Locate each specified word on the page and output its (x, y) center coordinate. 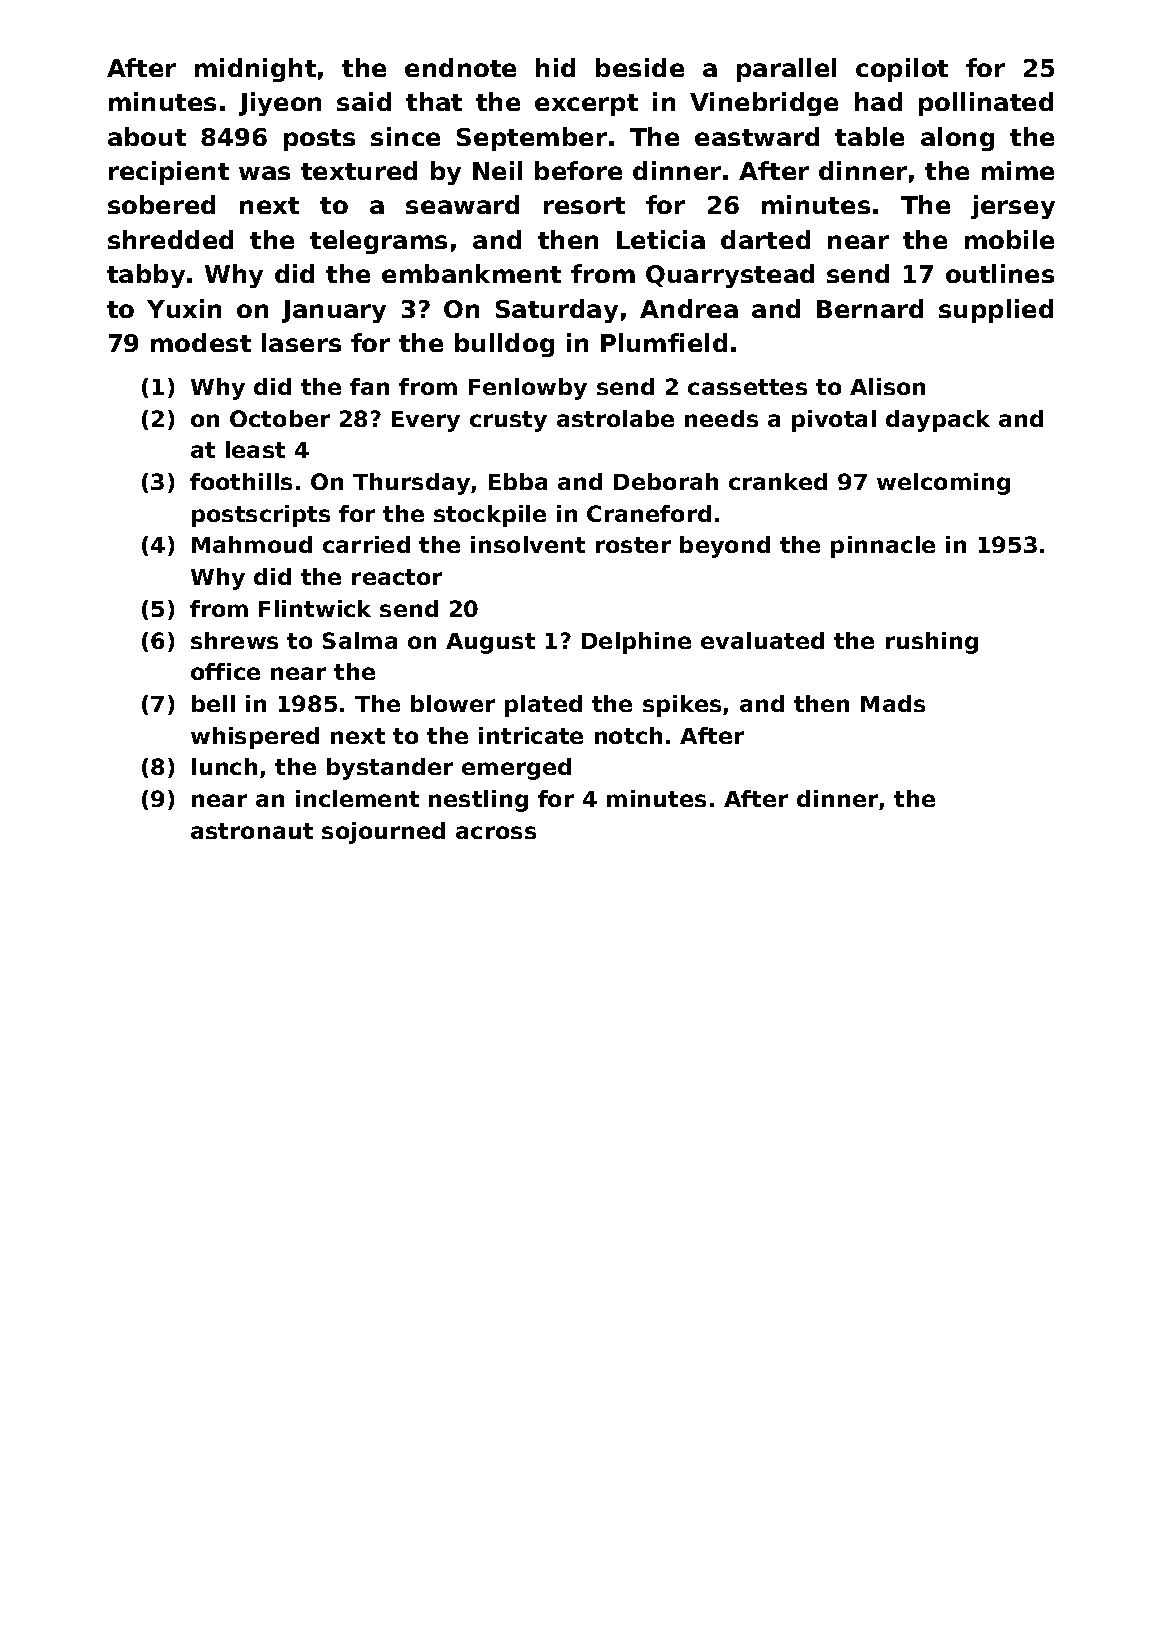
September (532, 139)
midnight (255, 70)
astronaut (252, 831)
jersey (1013, 207)
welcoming (943, 484)
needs (721, 418)
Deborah (666, 481)
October (280, 418)
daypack (938, 421)
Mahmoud (252, 544)
